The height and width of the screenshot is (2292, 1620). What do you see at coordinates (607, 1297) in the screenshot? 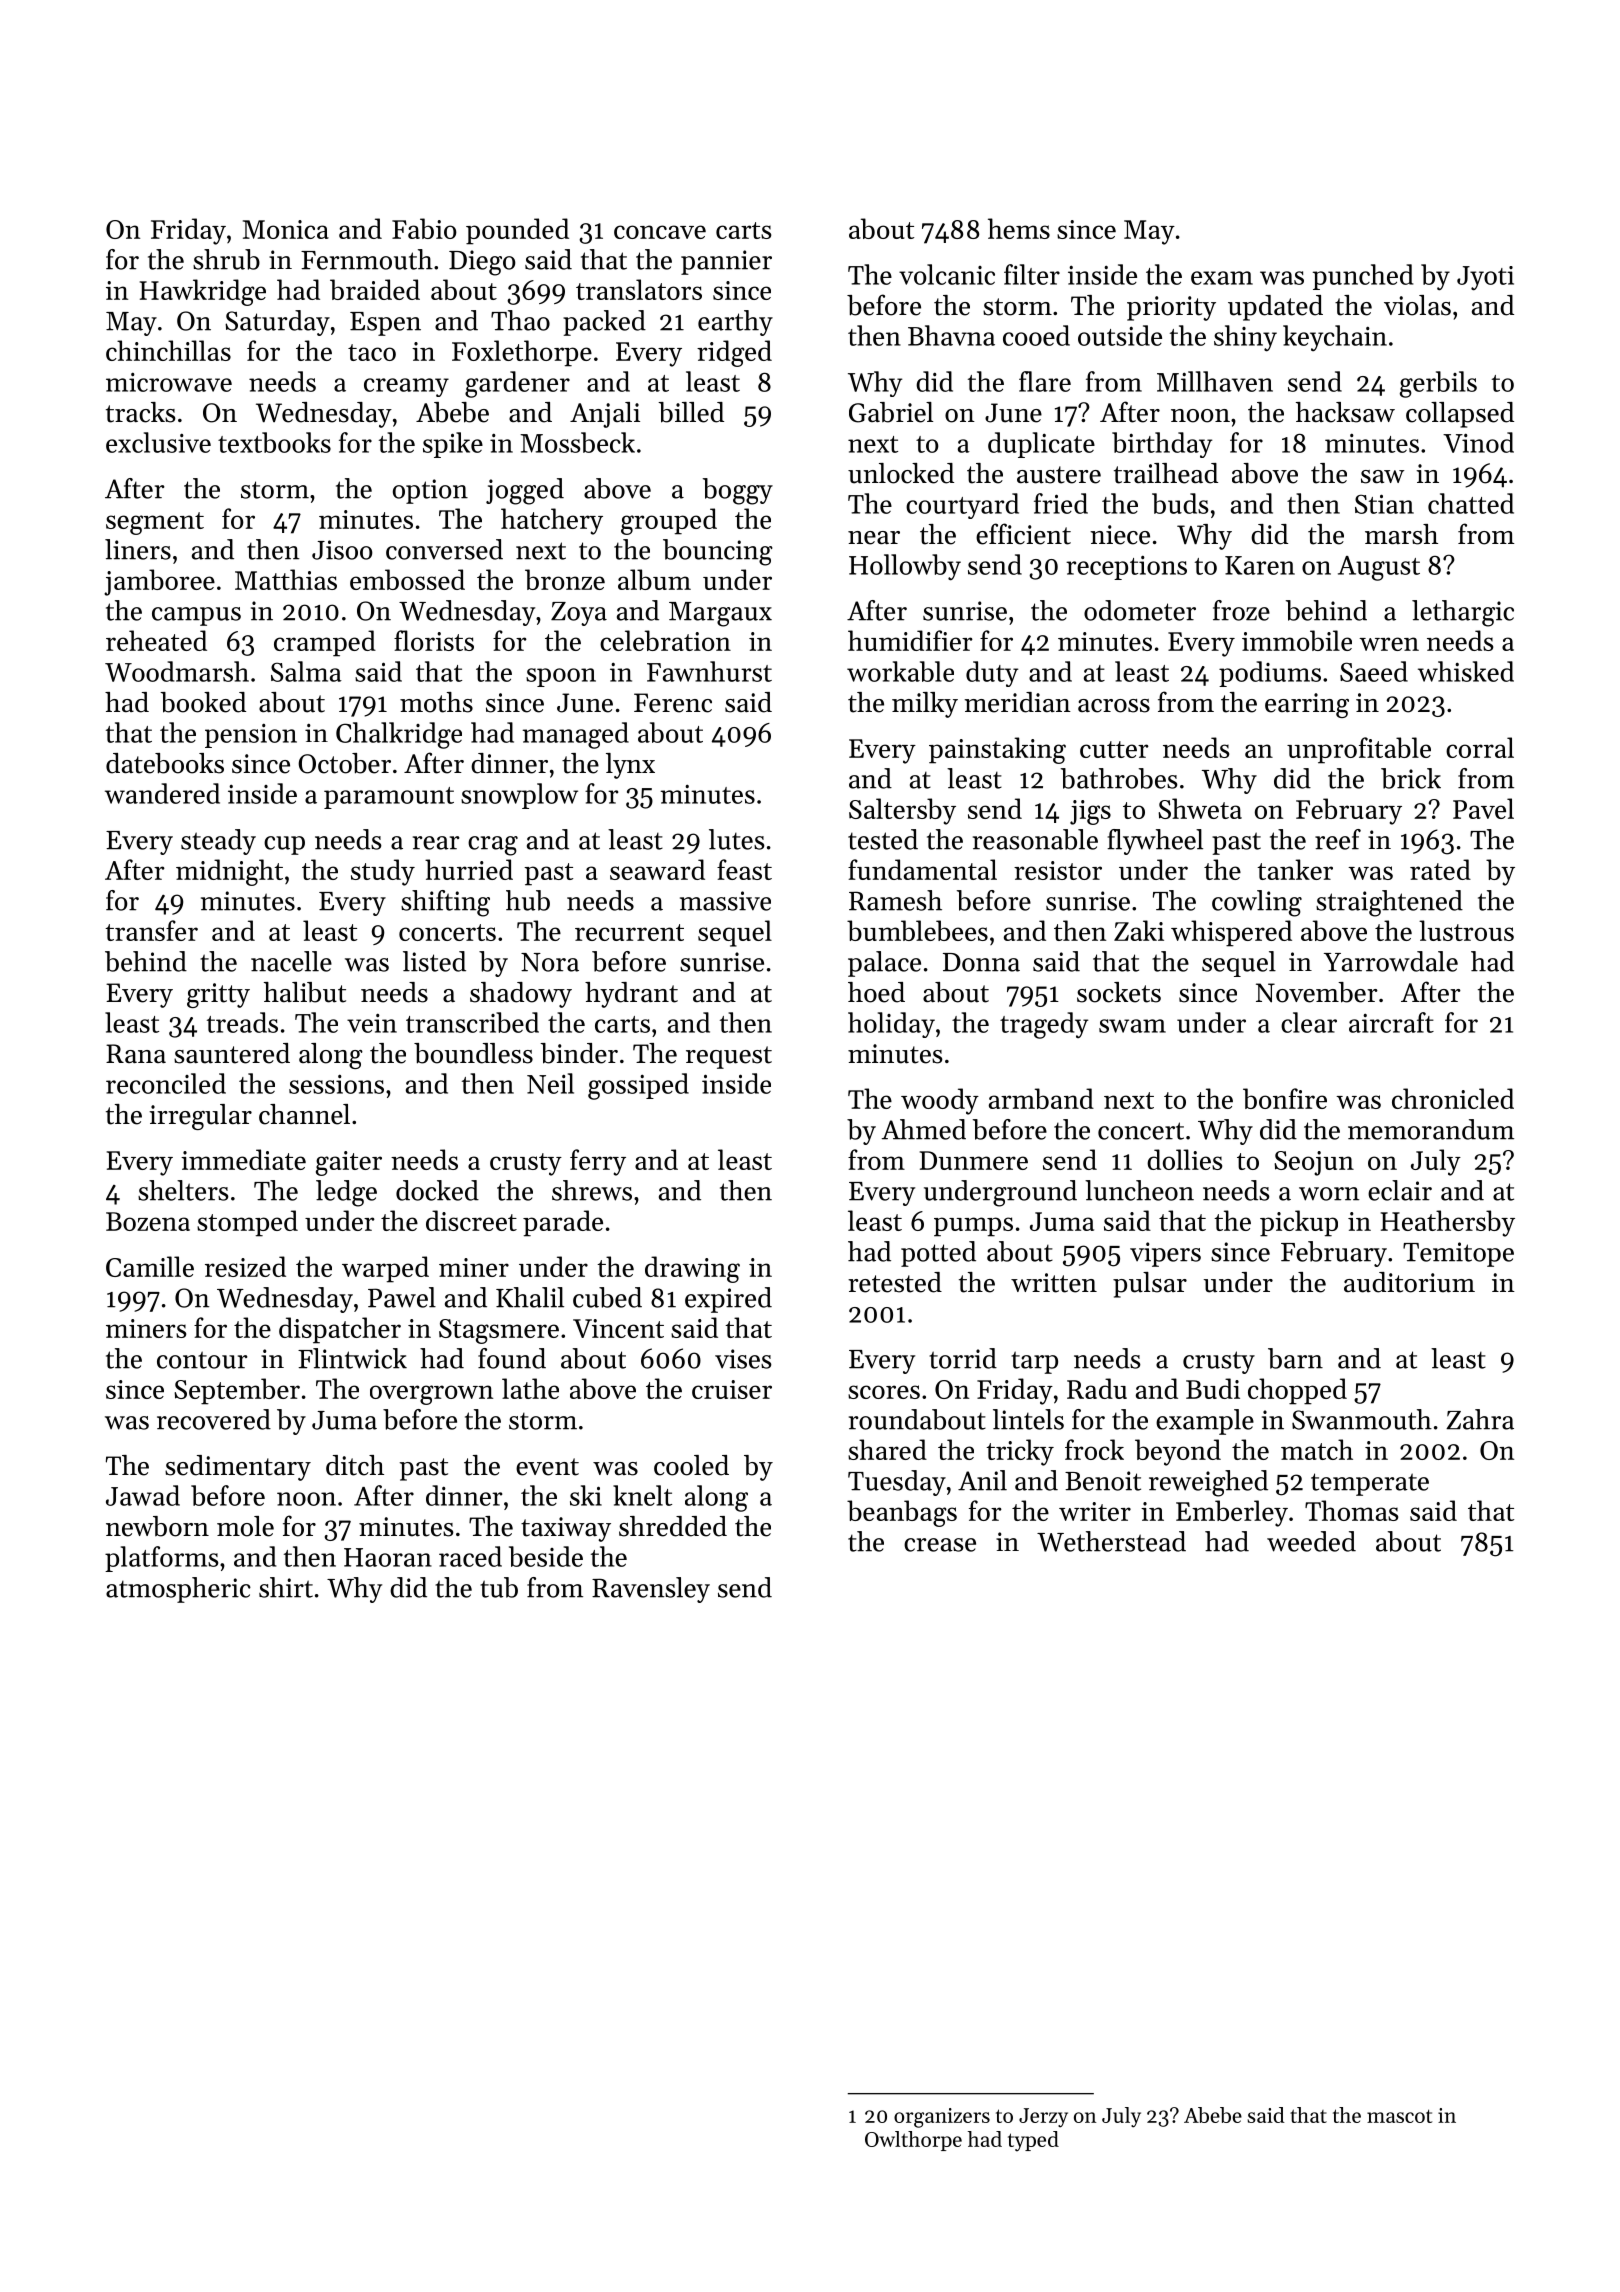
I see `cubed` at bounding box center [607, 1297].
